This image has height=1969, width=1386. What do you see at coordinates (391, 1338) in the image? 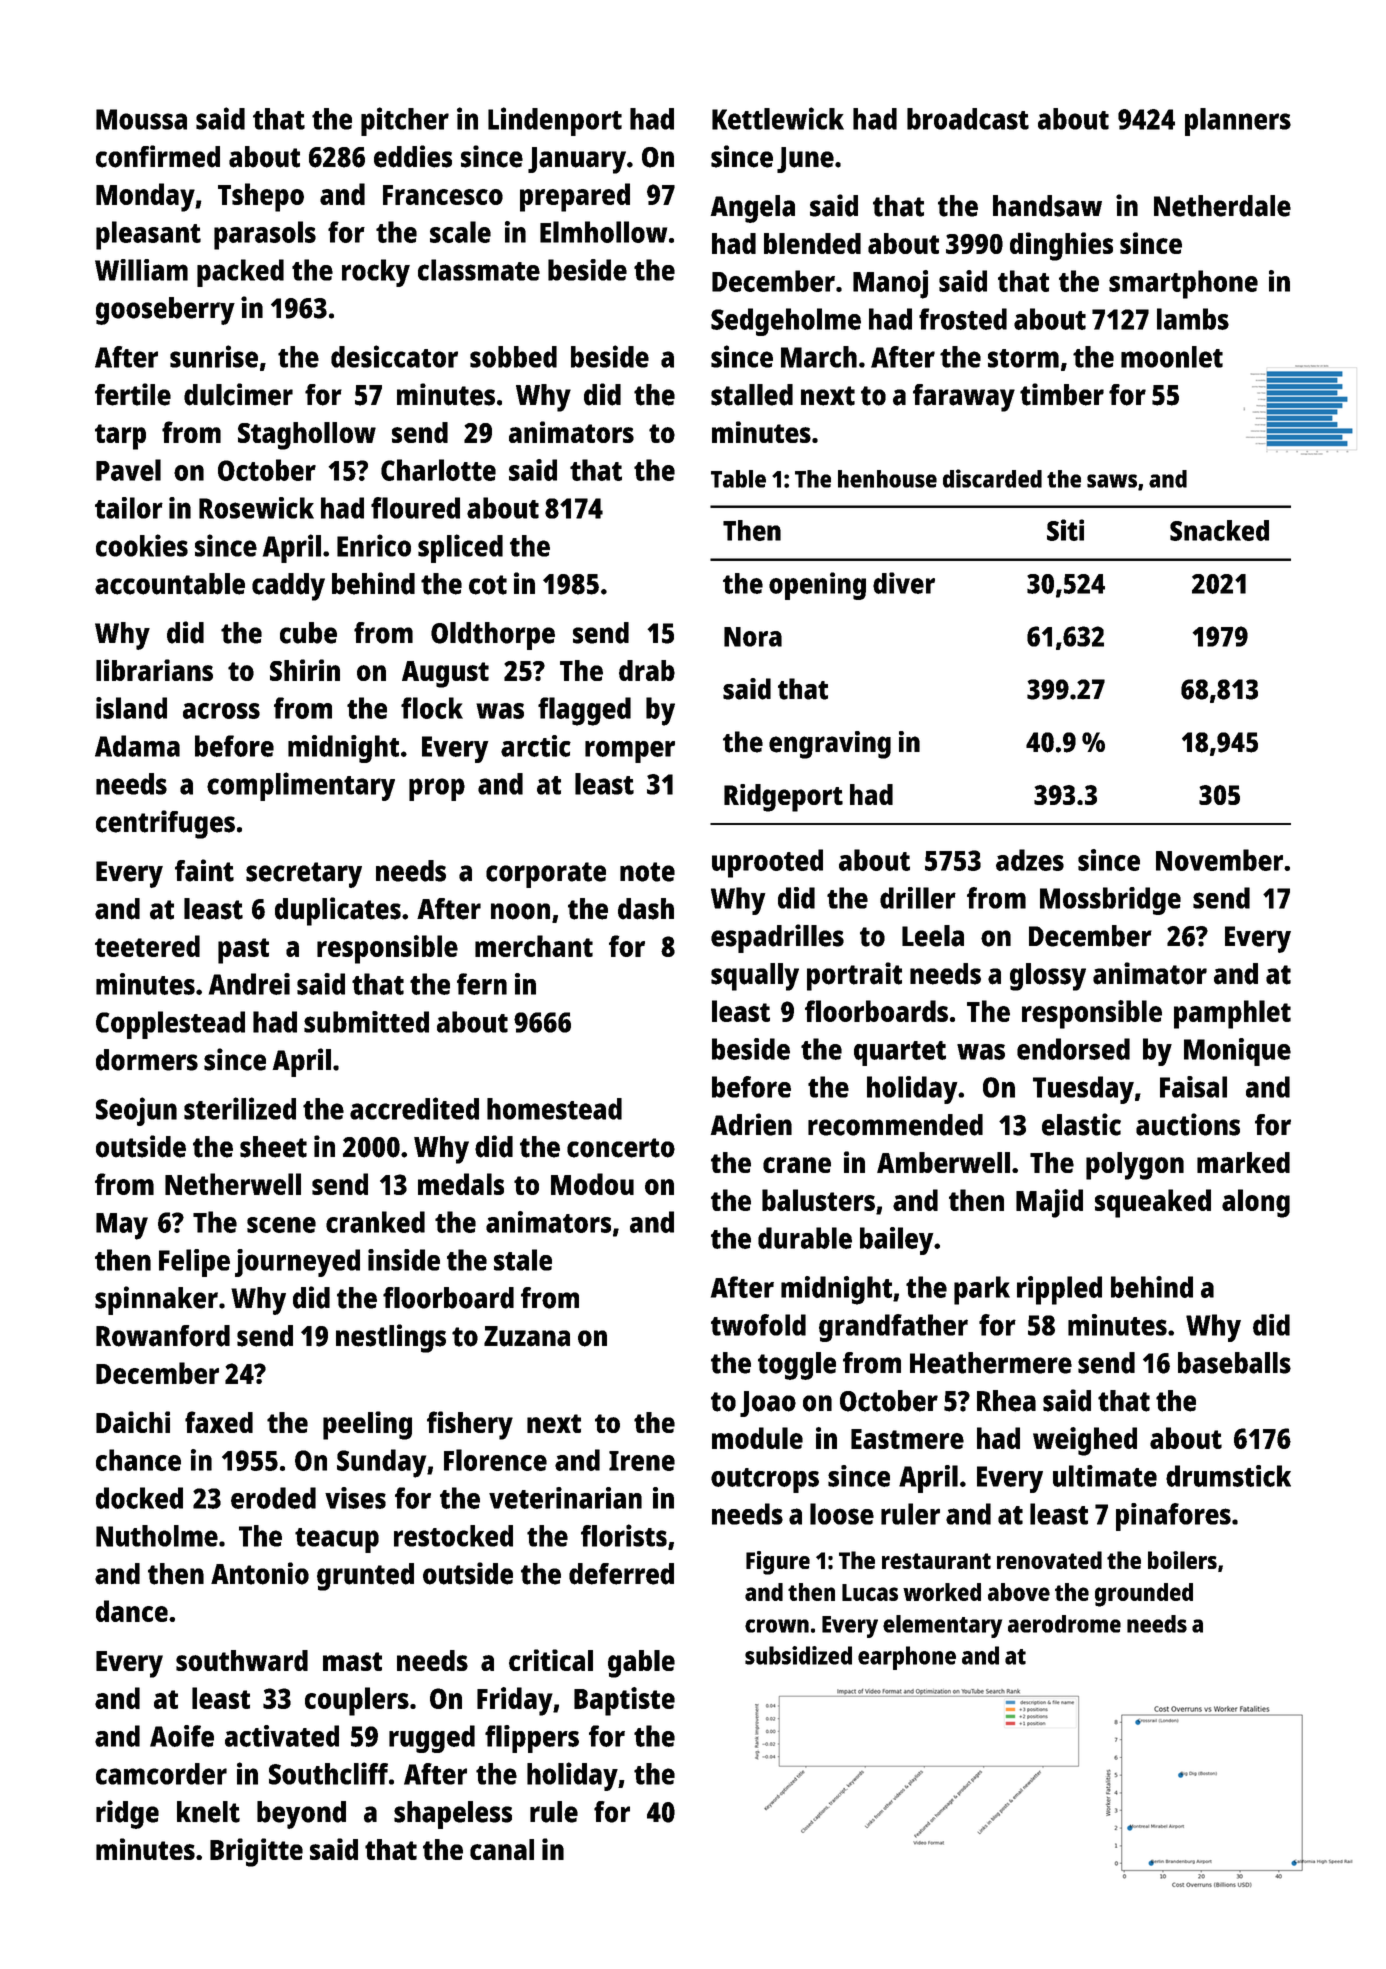
I see `nestlings` at bounding box center [391, 1338].
